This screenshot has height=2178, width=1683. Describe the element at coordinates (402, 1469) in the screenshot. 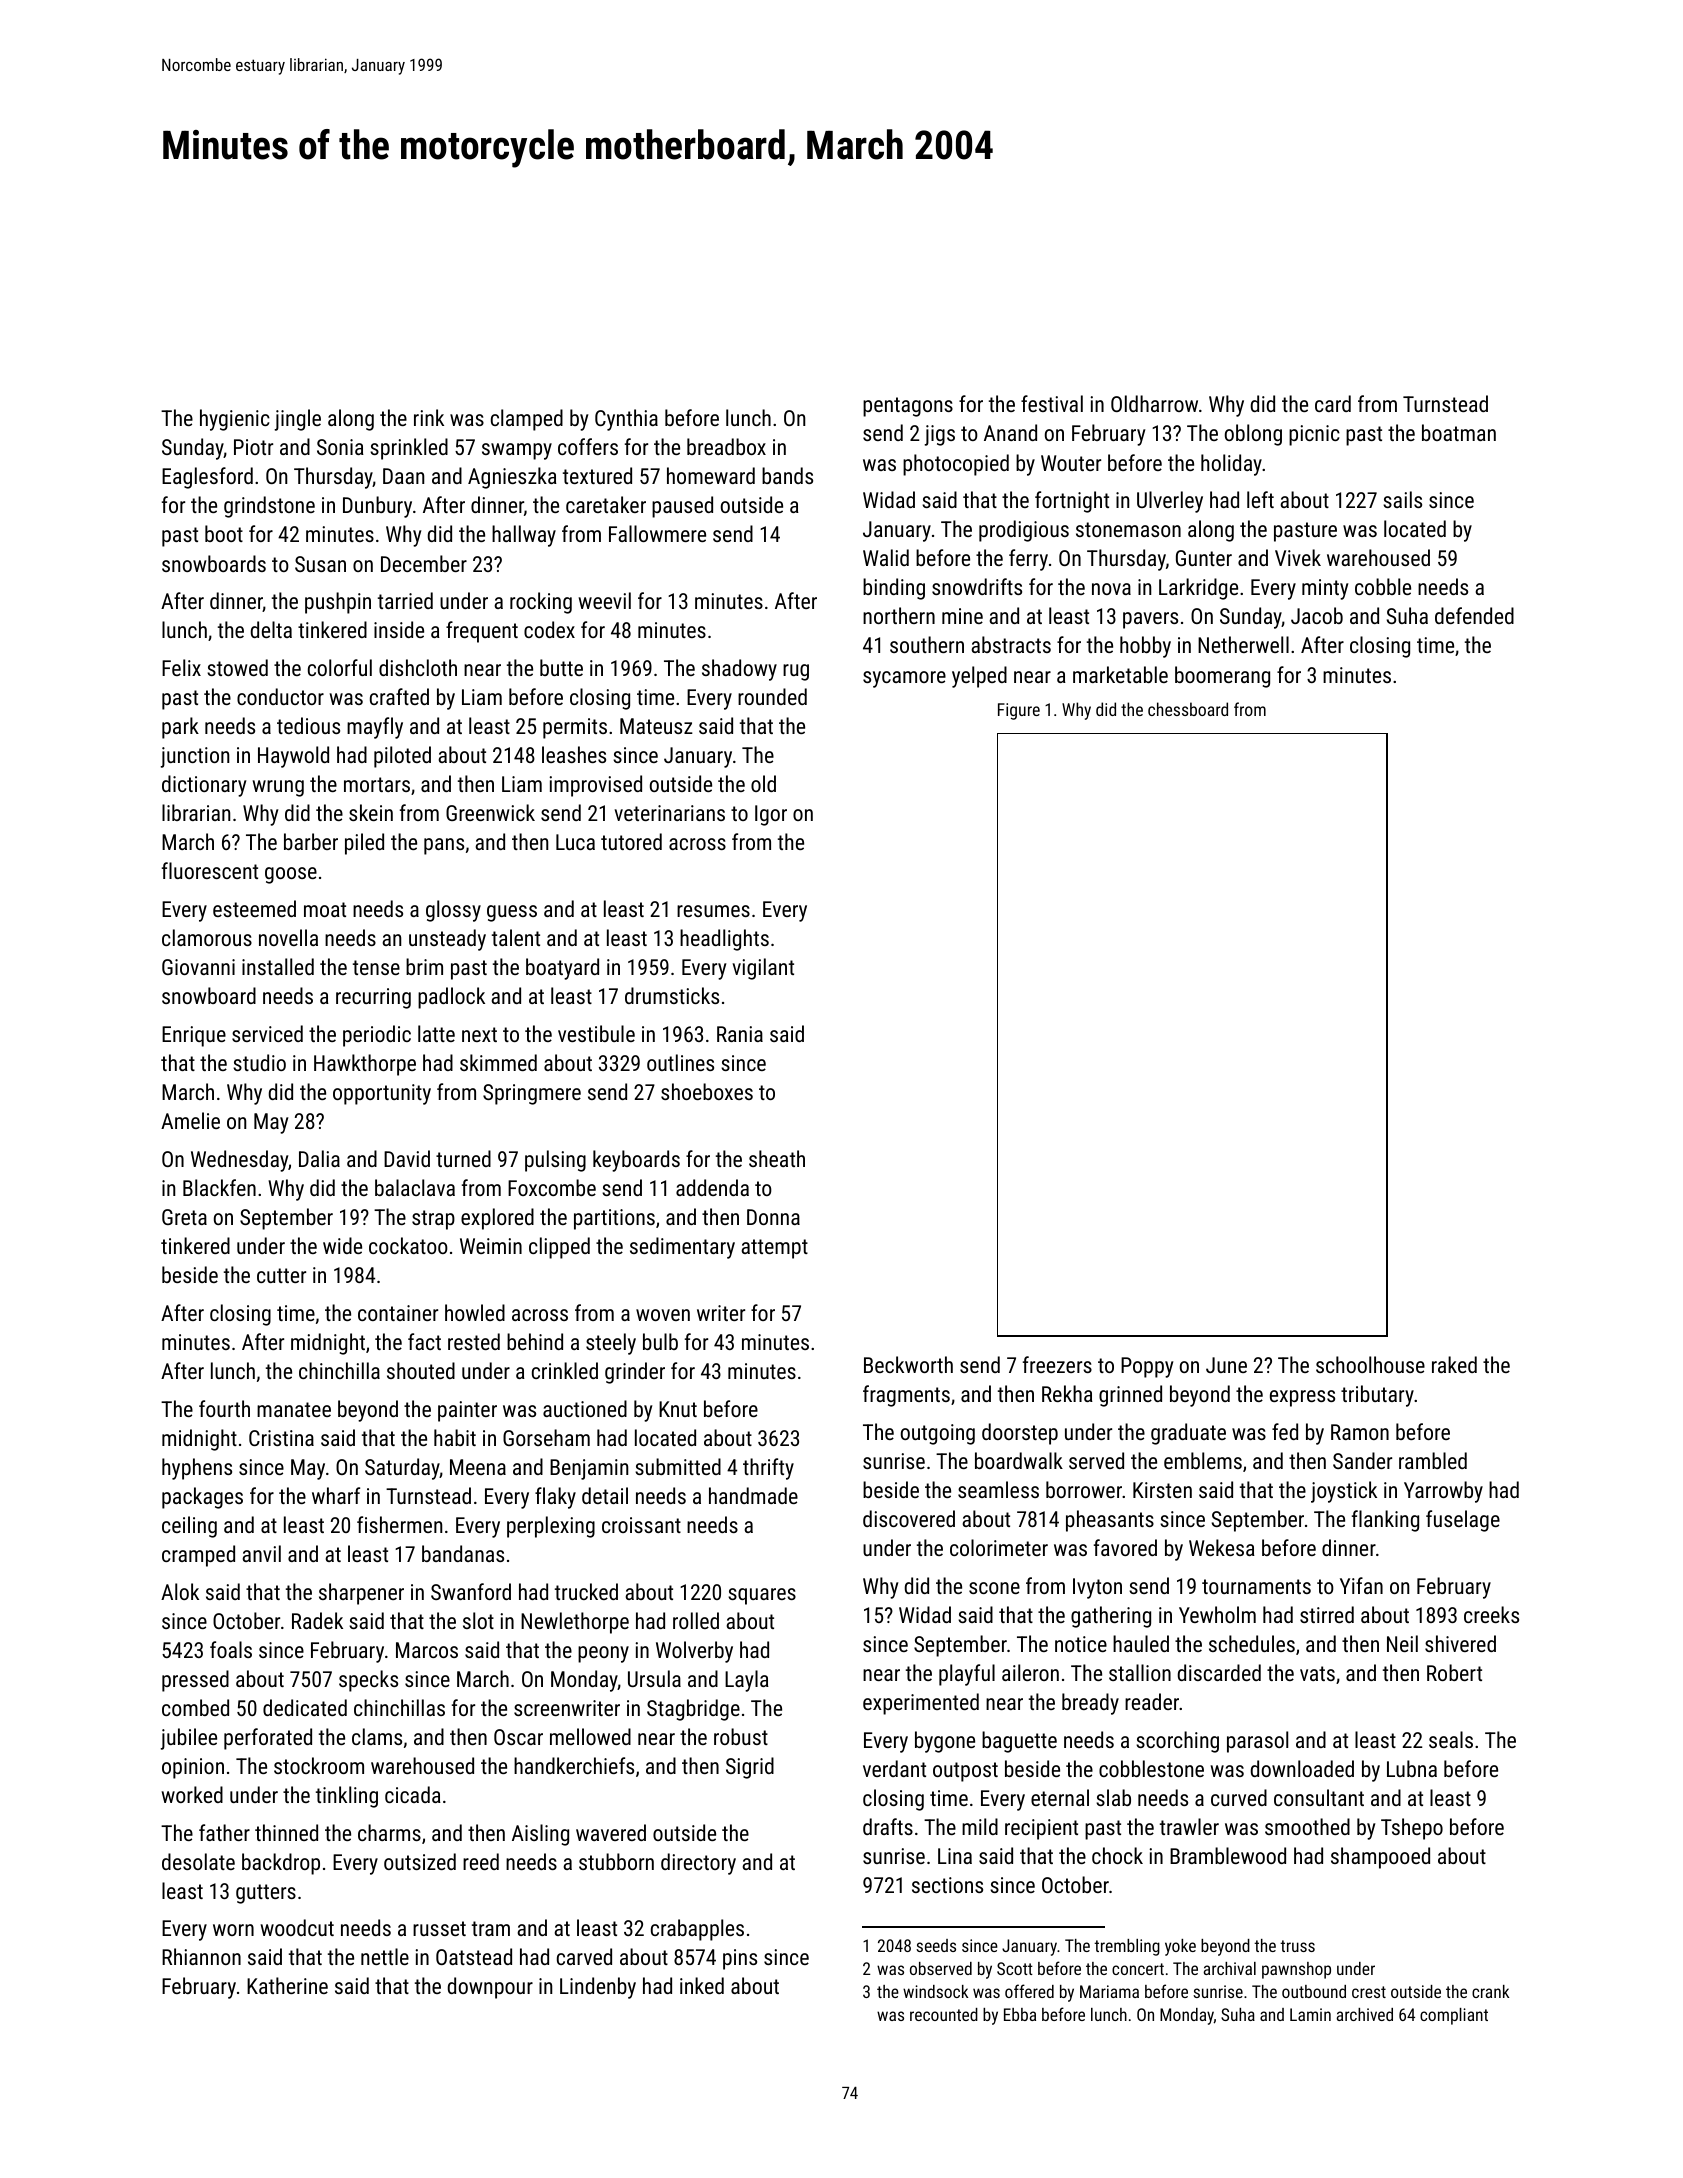

I see `Saturday` at that location.
